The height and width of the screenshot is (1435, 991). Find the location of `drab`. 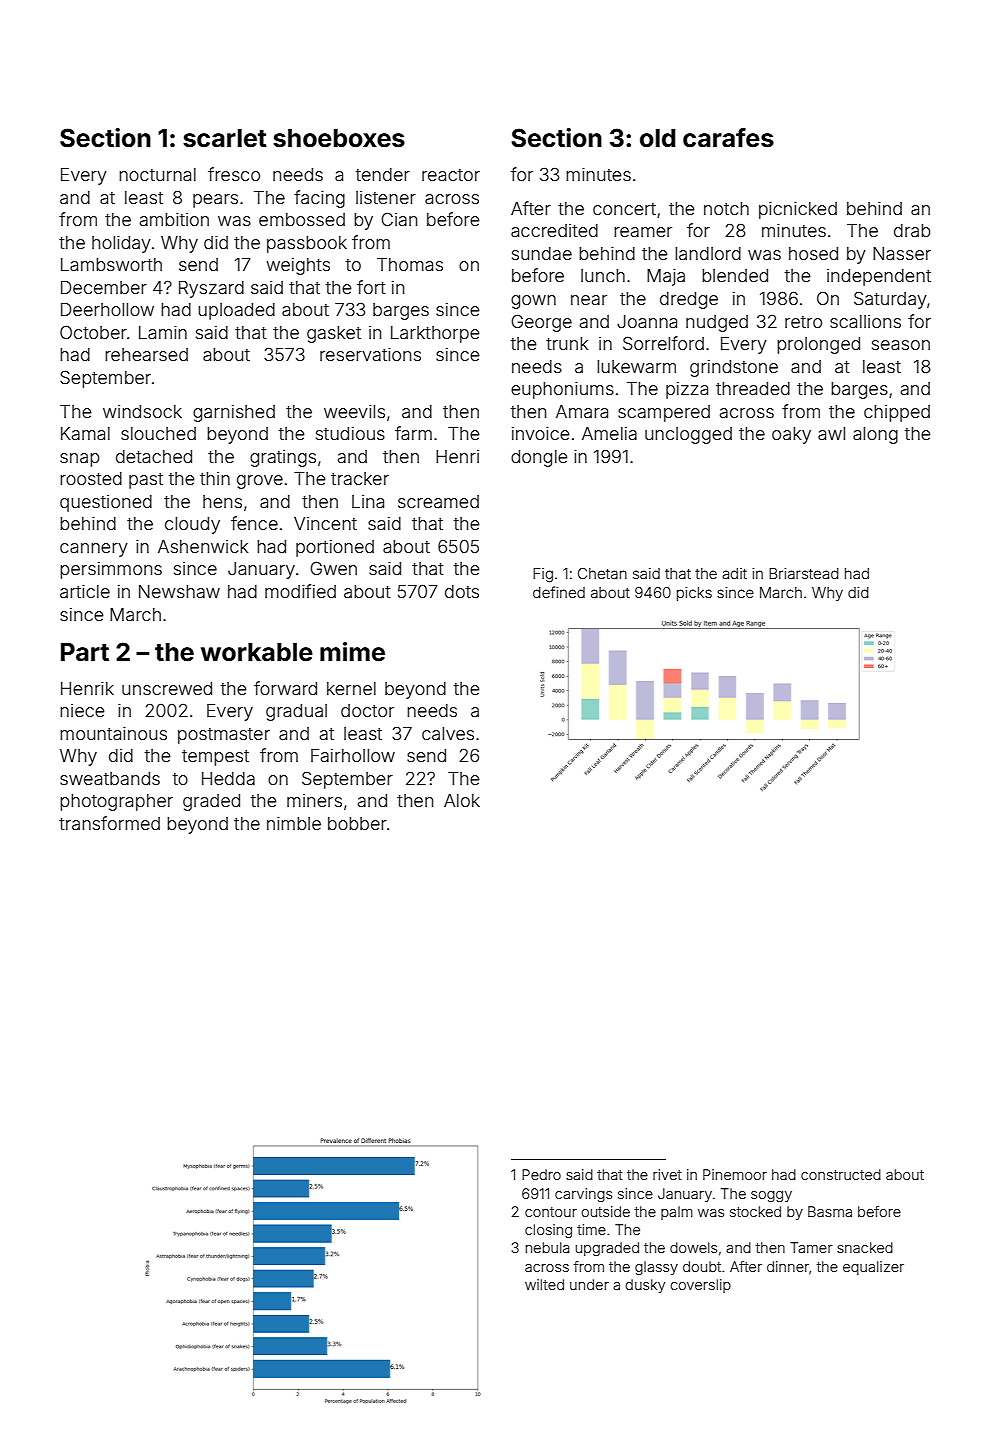

drab is located at coordinates (912, 230).
